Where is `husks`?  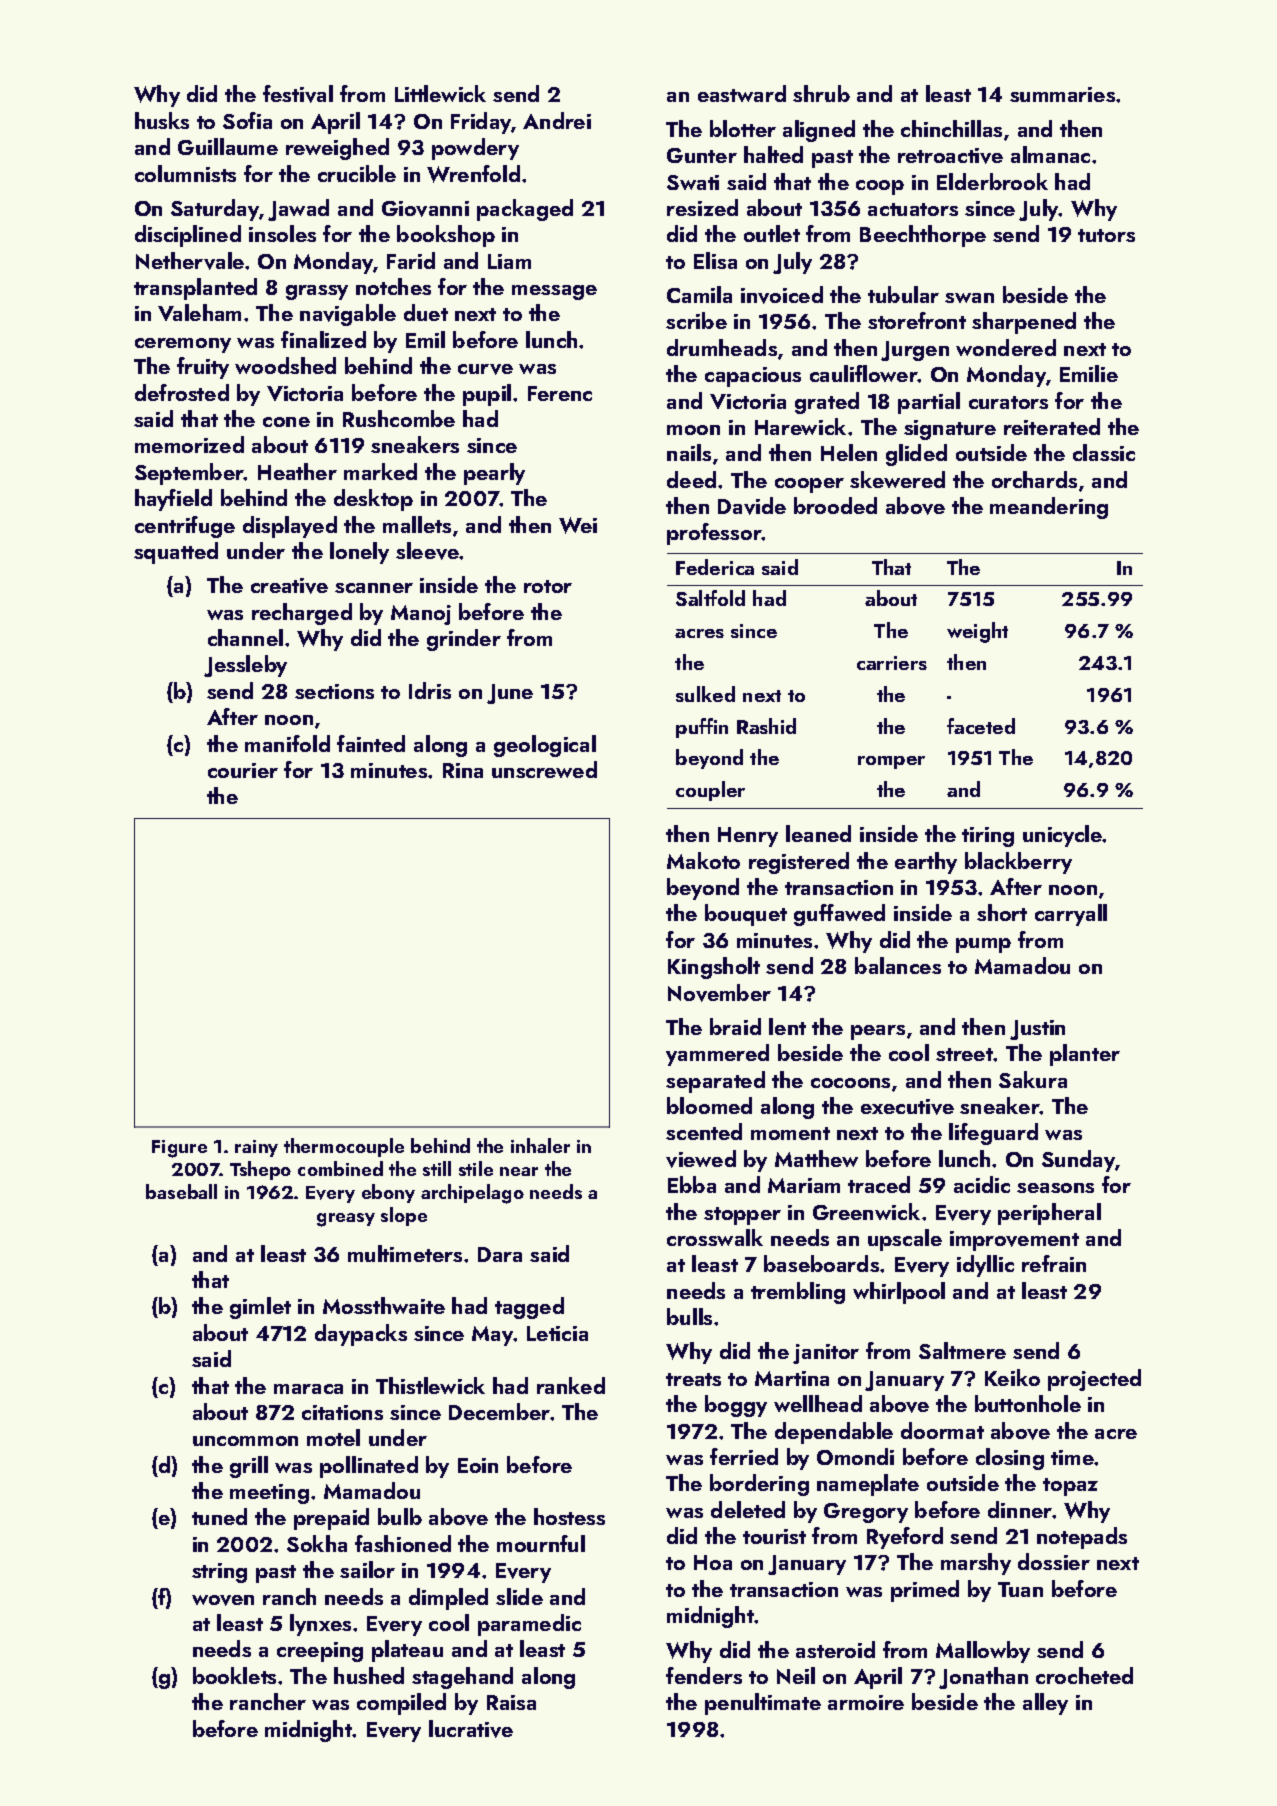
husks is located at coordinates (162, 120).
